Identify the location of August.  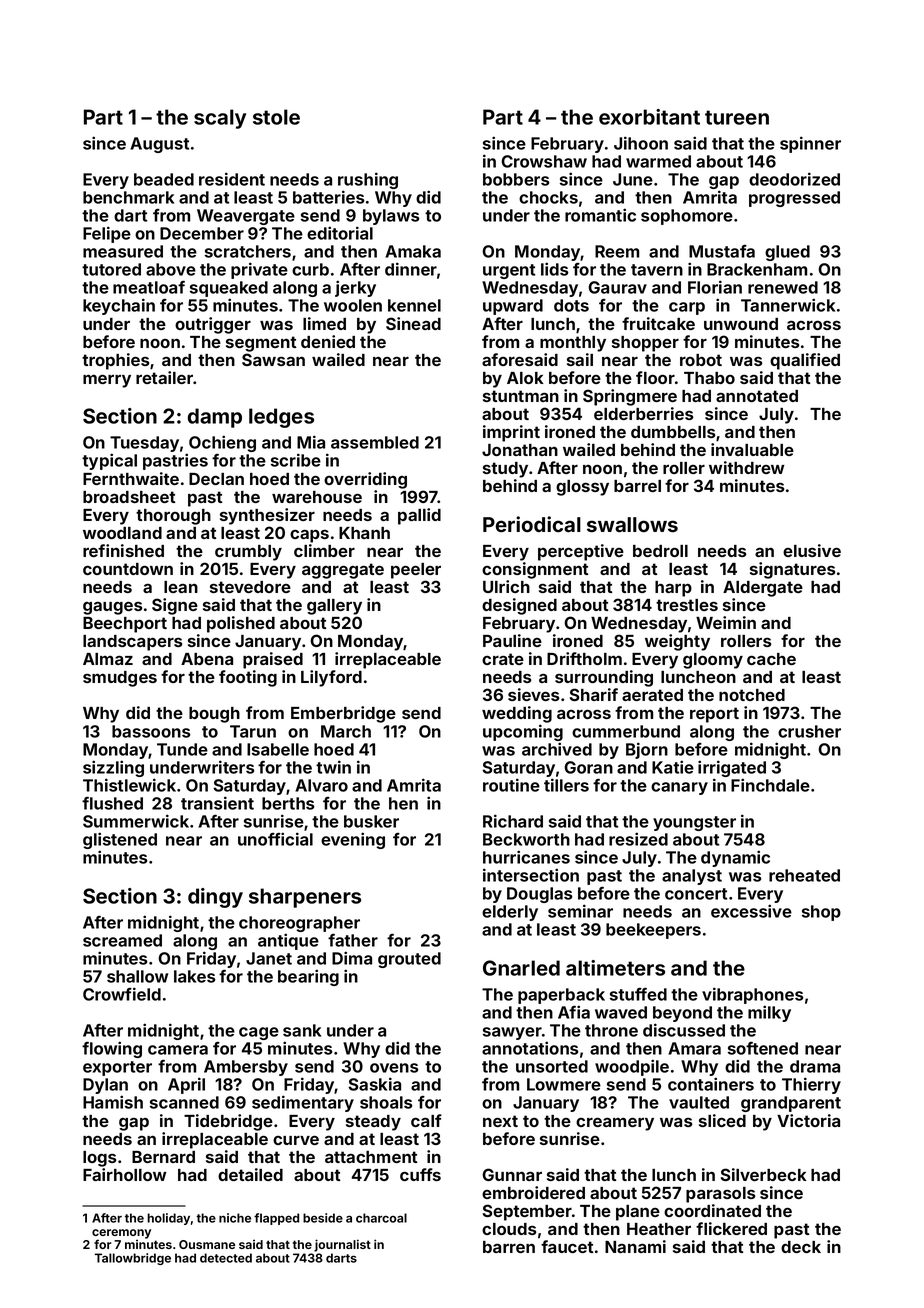
(159, 145).
